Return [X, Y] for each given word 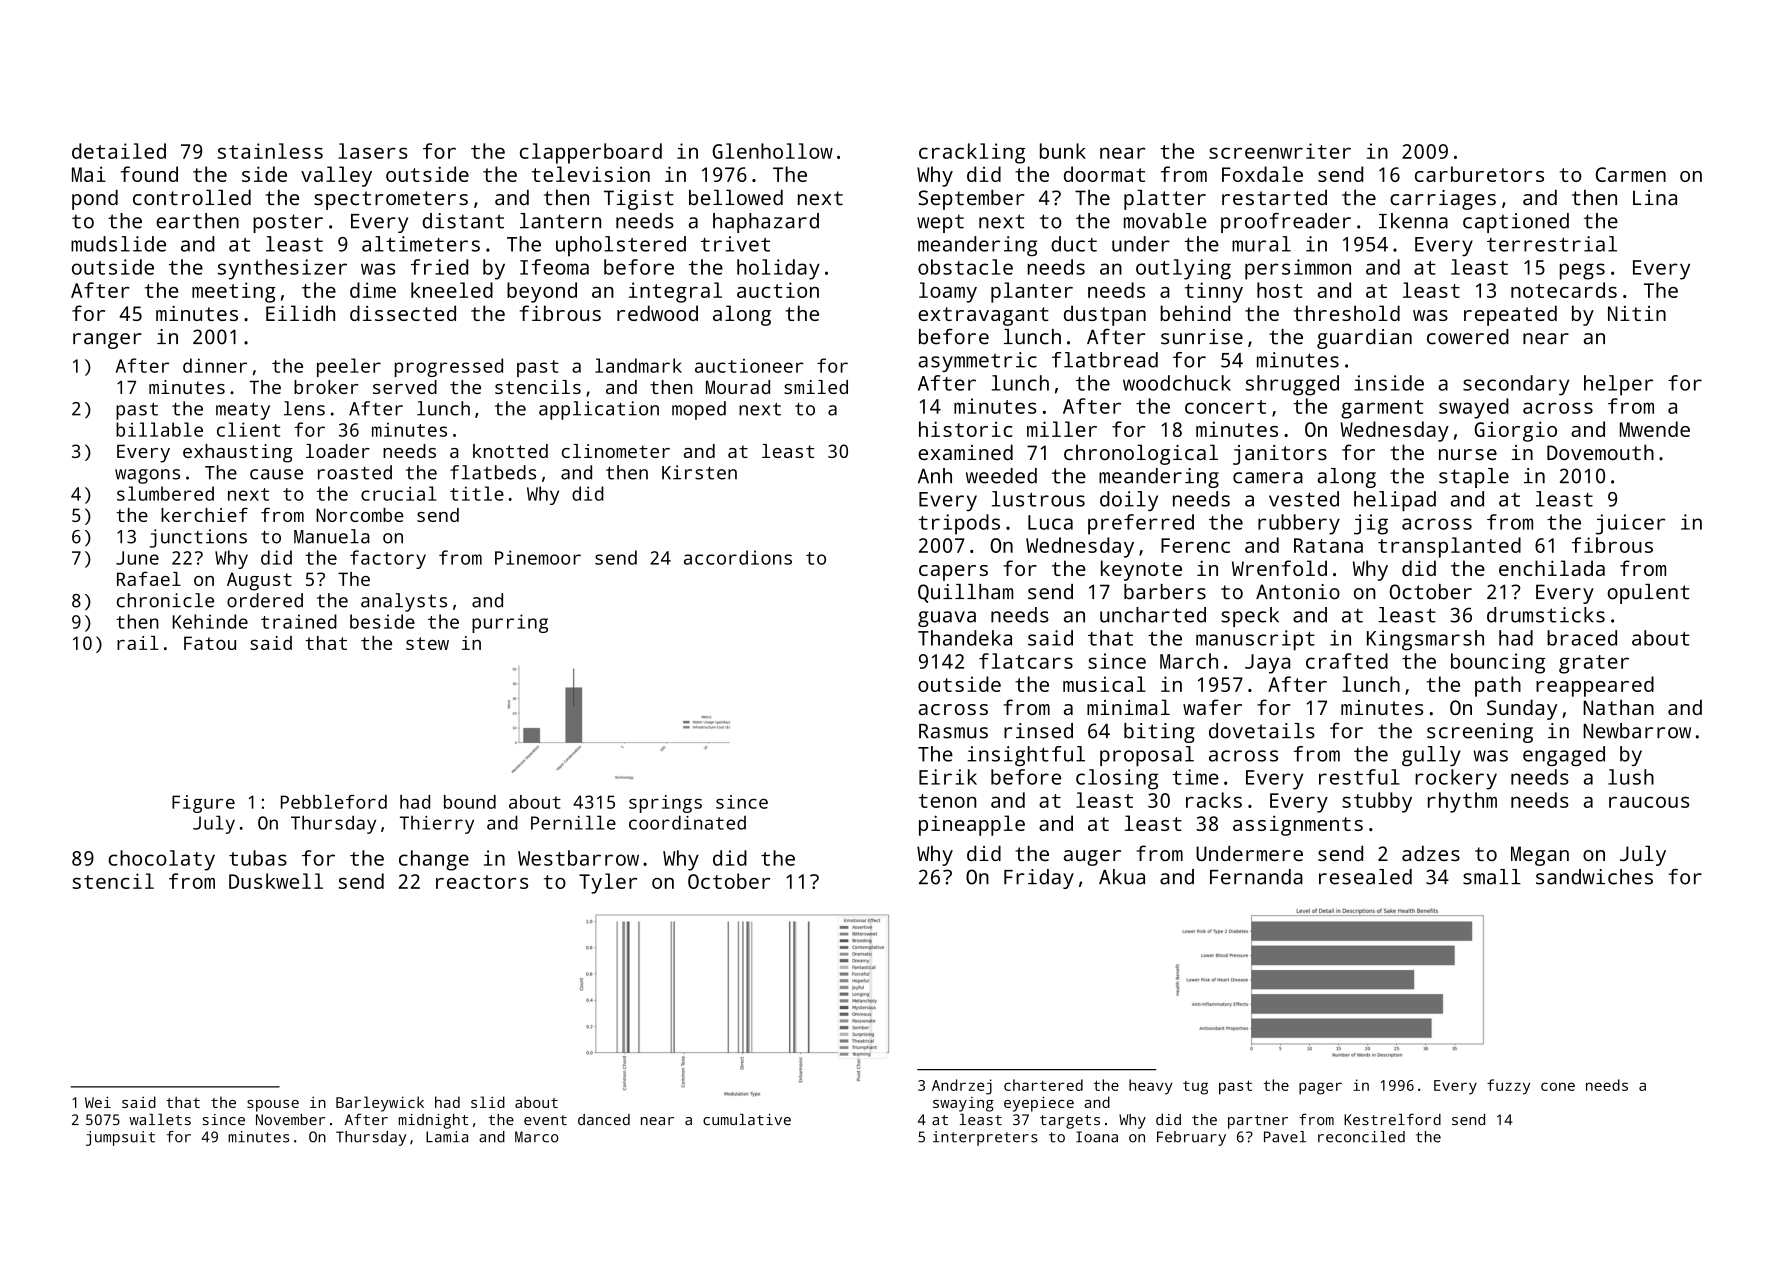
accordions [738, 557]
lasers [373, 151]
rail [137, 643]
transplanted [1449, 547]
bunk [1063, 151]
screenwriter [1280, 151]
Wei [98, 1102]
